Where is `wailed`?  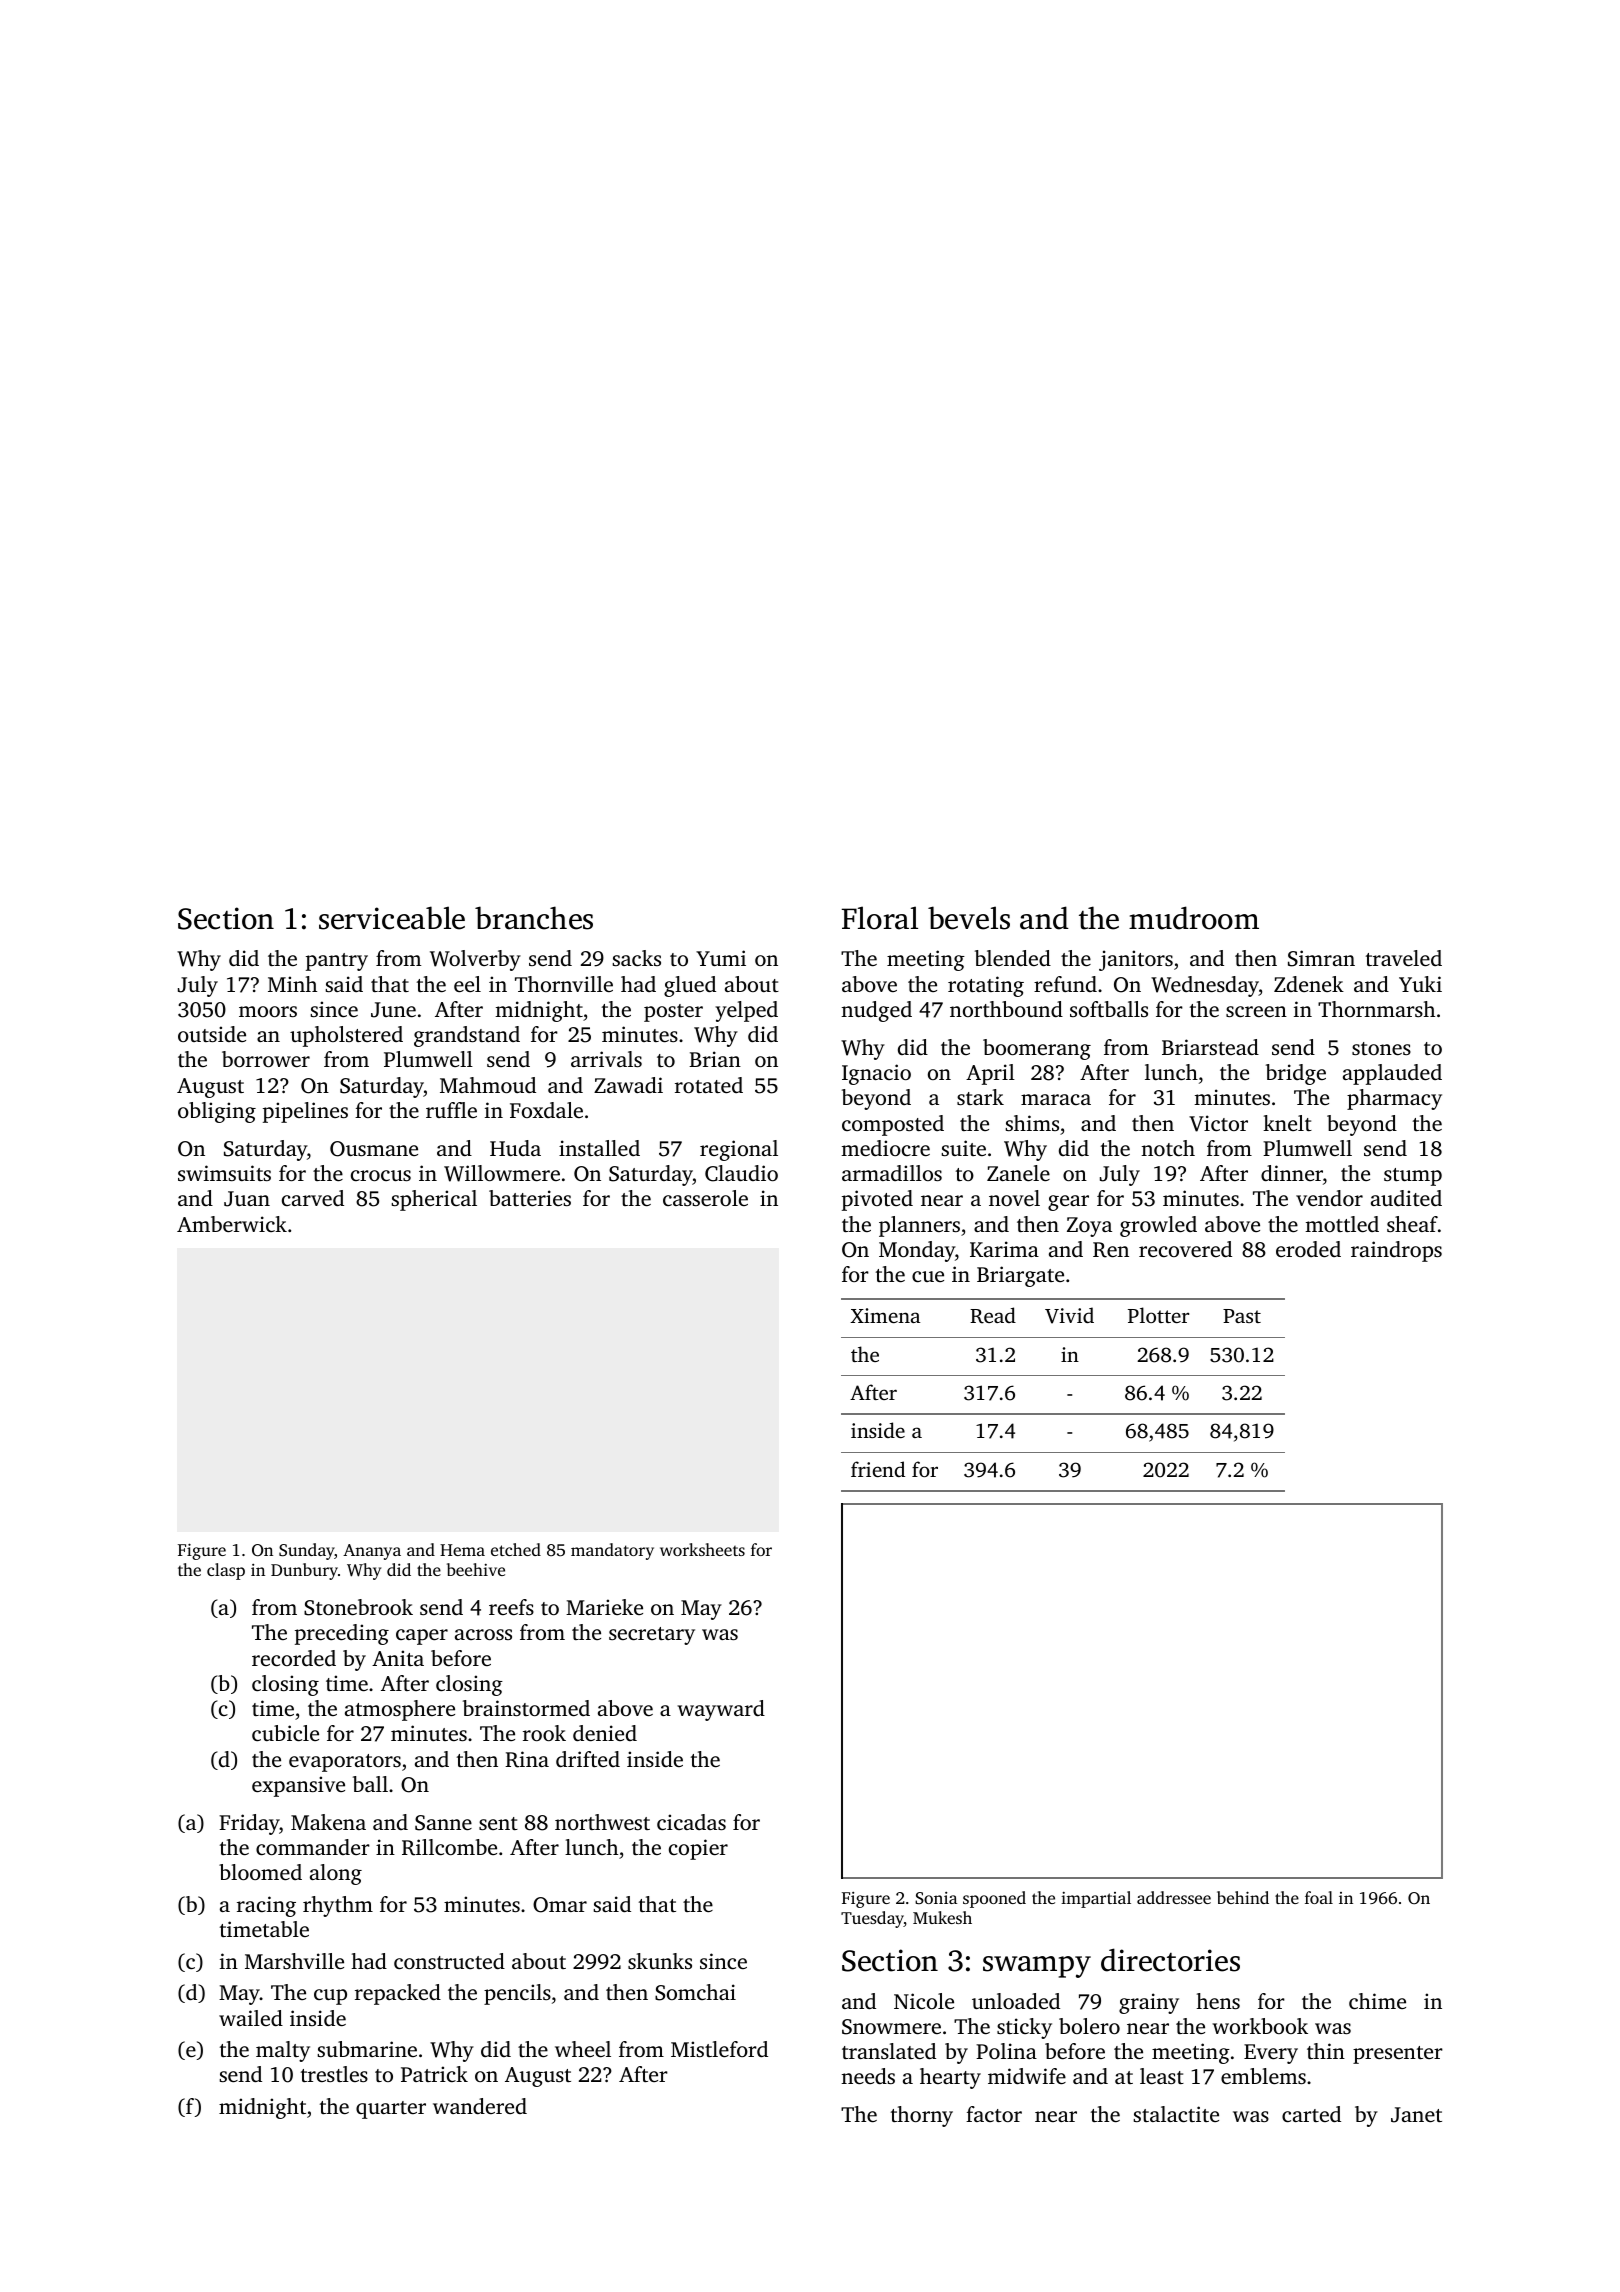 wailed is located at coordinates (251, 2018).
